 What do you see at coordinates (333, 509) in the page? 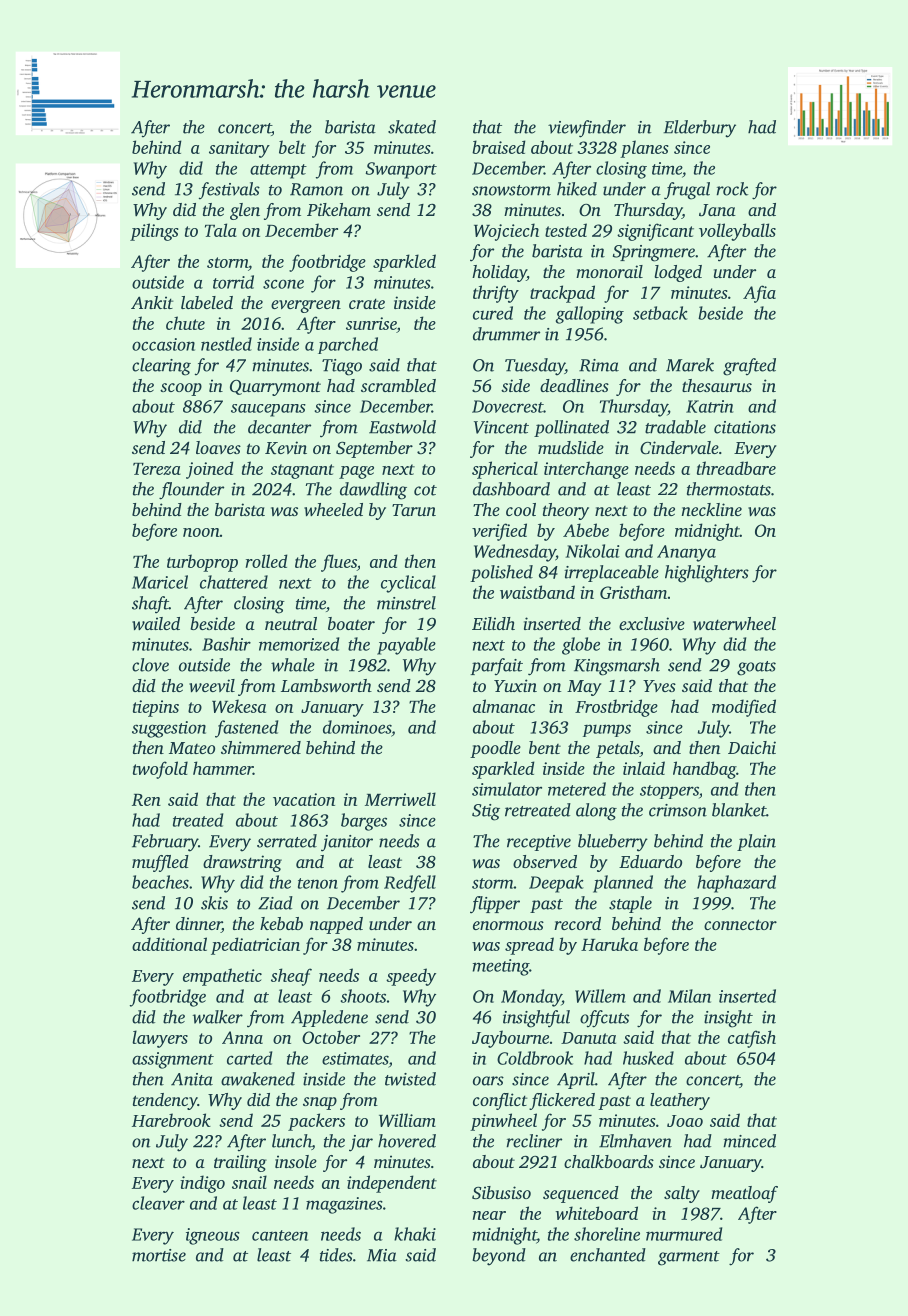
I see `wheeled` at bounding box center [333, 509].
